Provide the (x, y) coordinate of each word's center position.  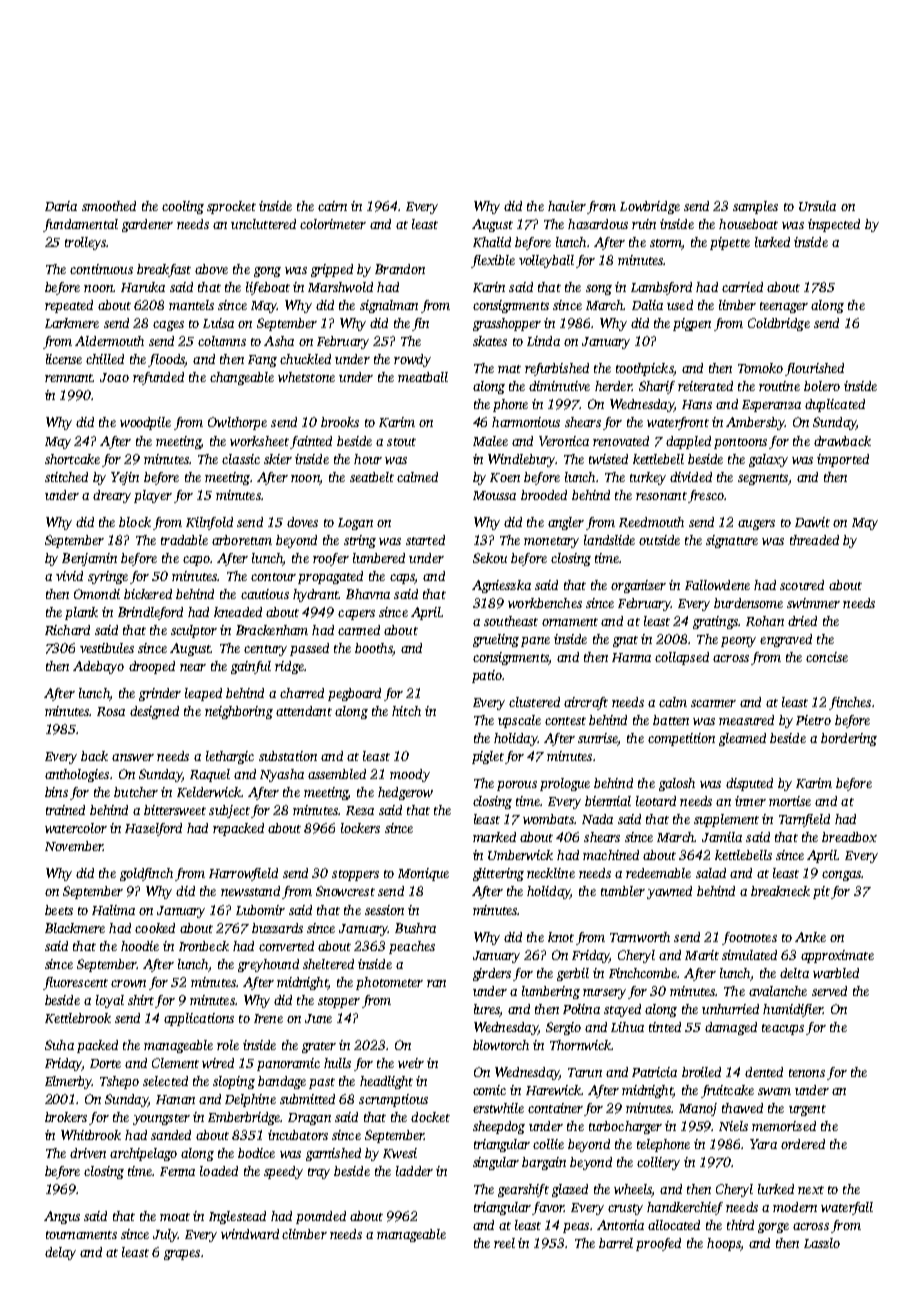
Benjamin (89, 559)
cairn (332, 206)
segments (763, 479)
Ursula (817, 206)
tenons (807, 1073)
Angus (62, 1217)
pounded (321, 1217)
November (74, 846)
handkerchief (685, 1208)
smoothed (109, 206)
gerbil (573, 974)
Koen (505, 477)
